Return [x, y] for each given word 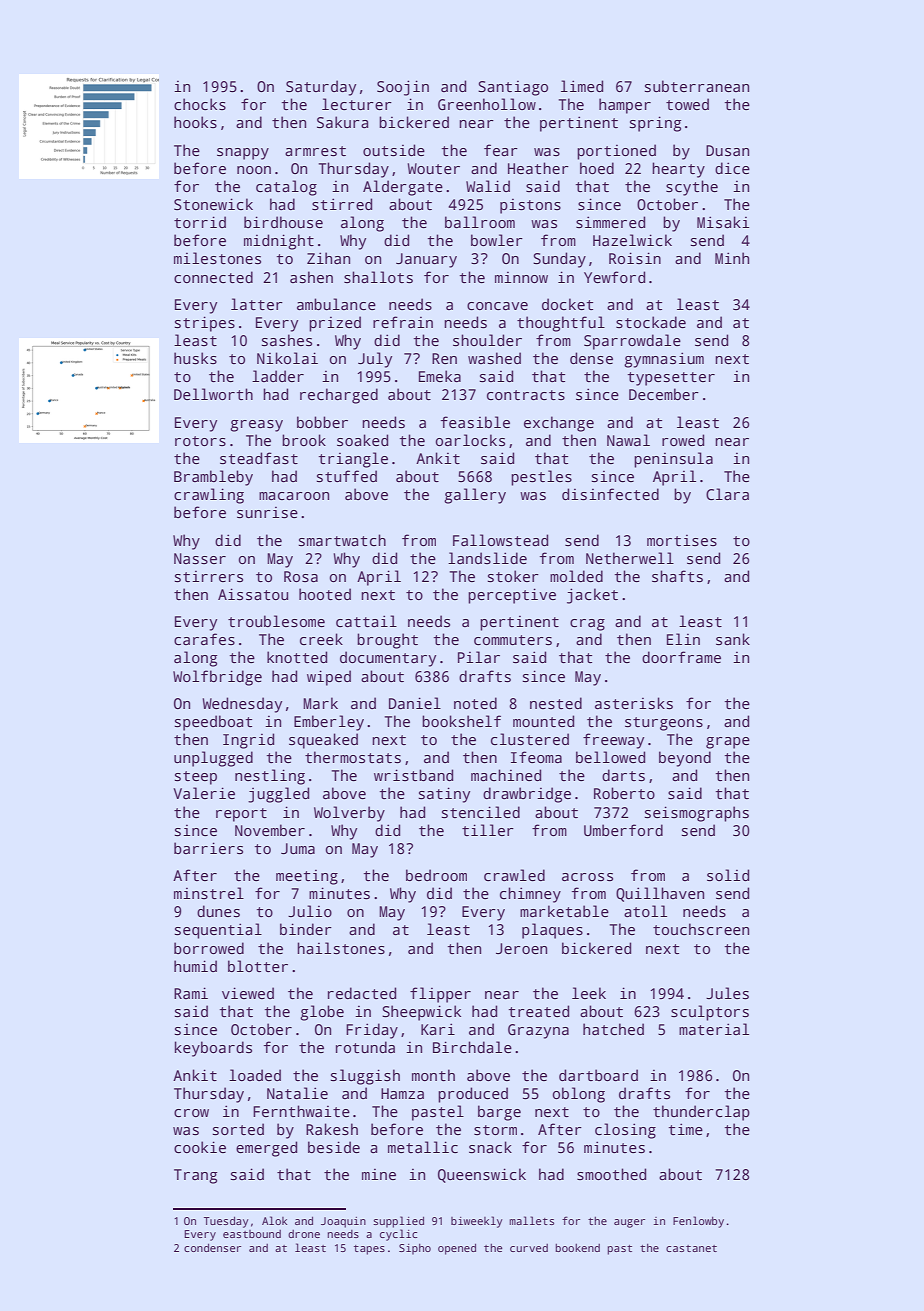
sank [733, 639]
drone [304, 1234]
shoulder [487, 340]
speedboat [213, 723]
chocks [200, 104]
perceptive [512, 596]
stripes [205, 324]
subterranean [697, 86]
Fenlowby [698, 1222]
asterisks [634, 703]
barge [499, 1113]
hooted [325, 594]
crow [191, 1113]
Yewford [614, 277]
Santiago [513, 88]
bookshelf [461, 721]
